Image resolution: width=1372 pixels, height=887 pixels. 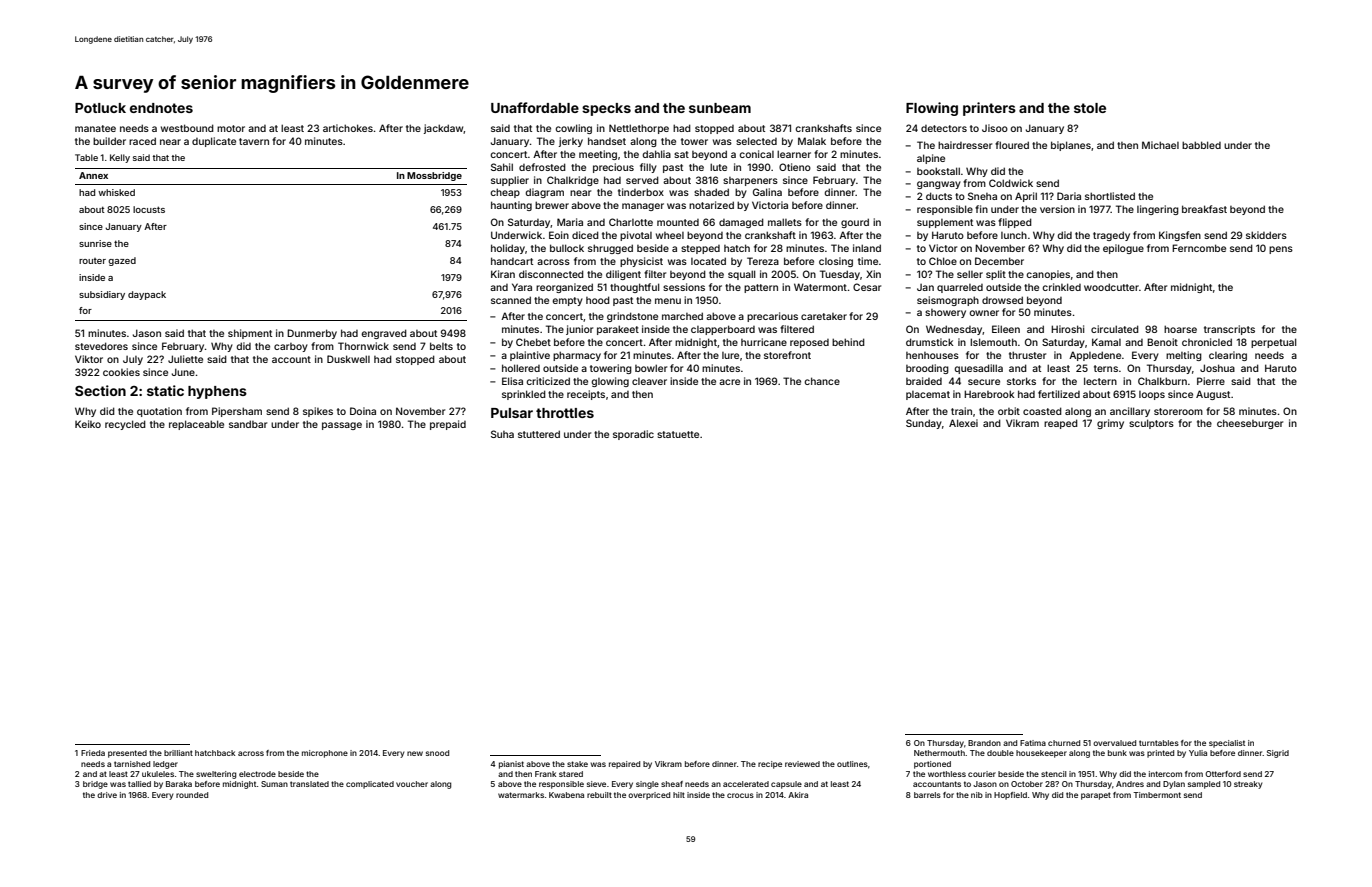 I want to click on sunbeam, so click(x=720, y=108).
